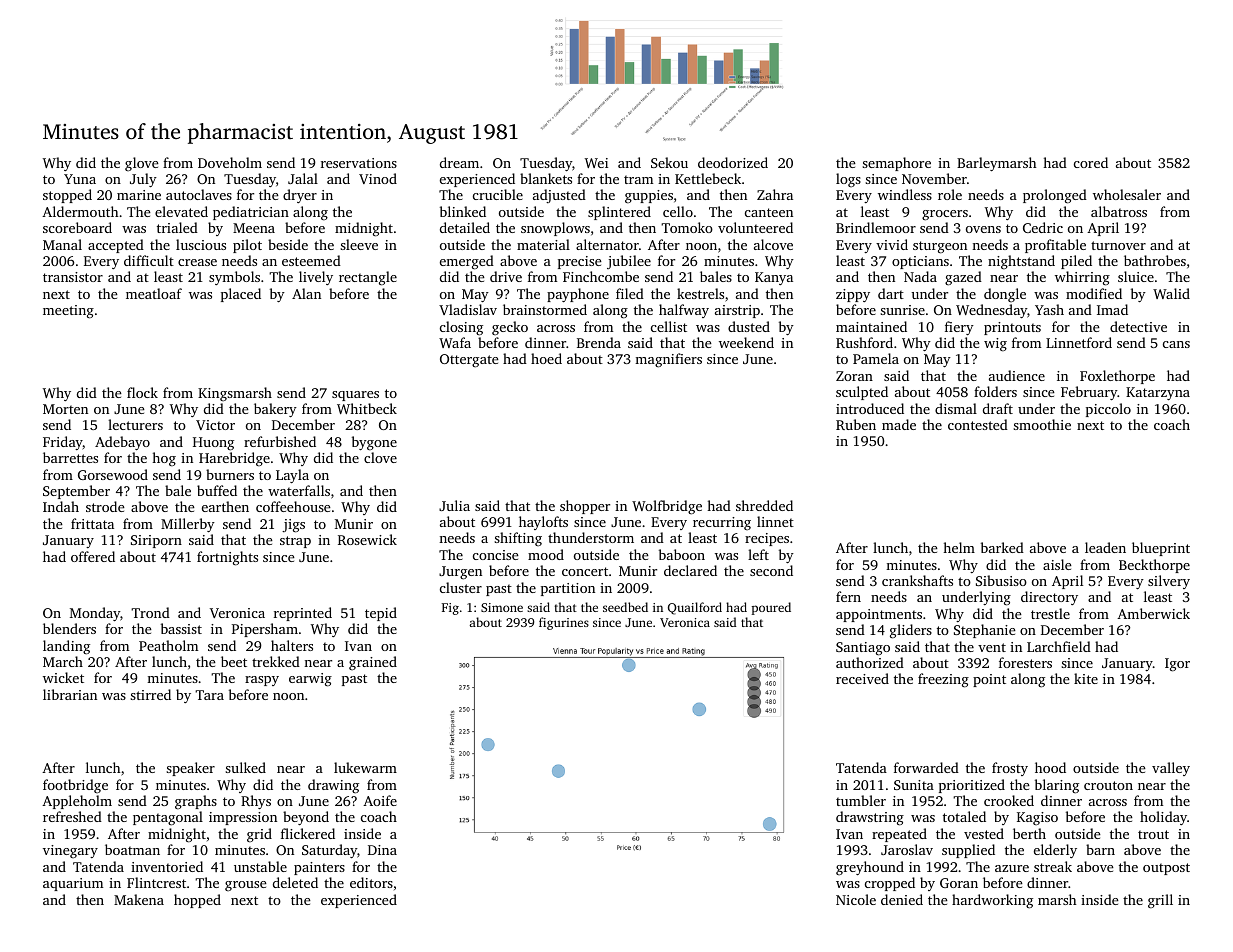 This image has width=1233, height=952. I want to click on Doveholm, so click(230, 162).
